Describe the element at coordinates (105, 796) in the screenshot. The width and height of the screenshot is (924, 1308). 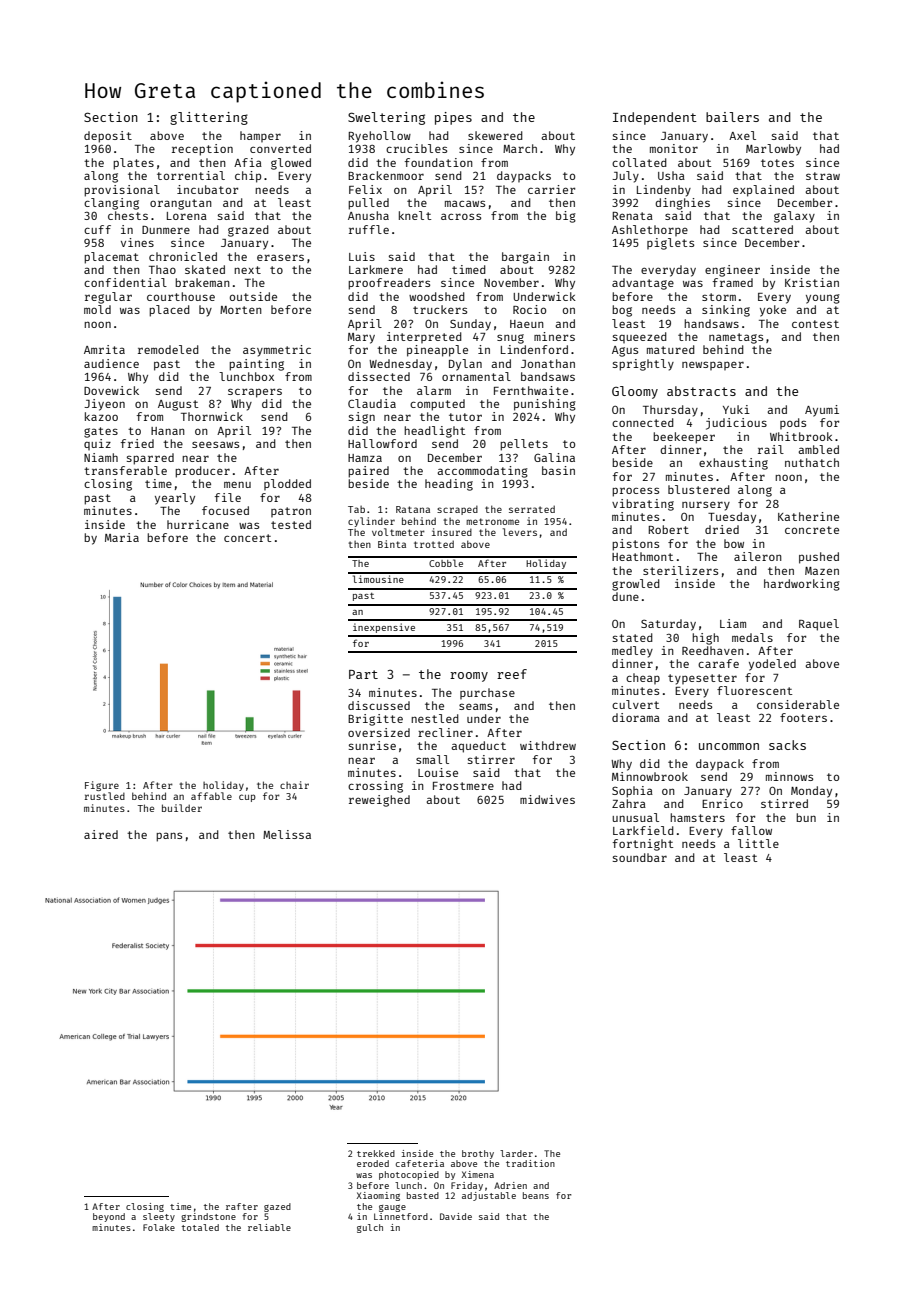
I see `rustled` at that location.
